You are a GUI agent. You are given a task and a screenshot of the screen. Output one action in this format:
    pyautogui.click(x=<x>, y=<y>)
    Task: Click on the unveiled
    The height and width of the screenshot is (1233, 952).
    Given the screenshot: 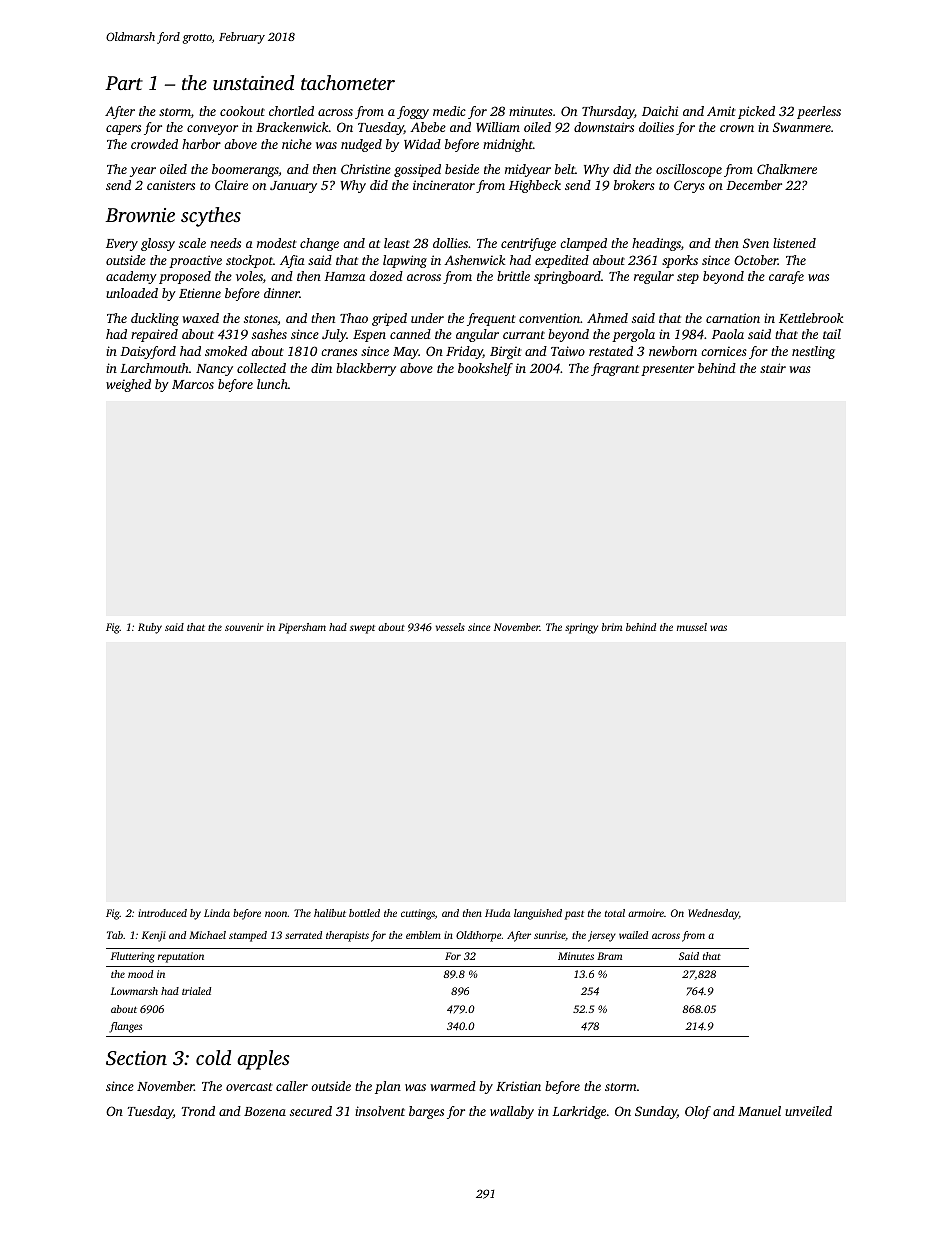 What is the action you would take?
    pyautogui.click(x=808, y=1111)
